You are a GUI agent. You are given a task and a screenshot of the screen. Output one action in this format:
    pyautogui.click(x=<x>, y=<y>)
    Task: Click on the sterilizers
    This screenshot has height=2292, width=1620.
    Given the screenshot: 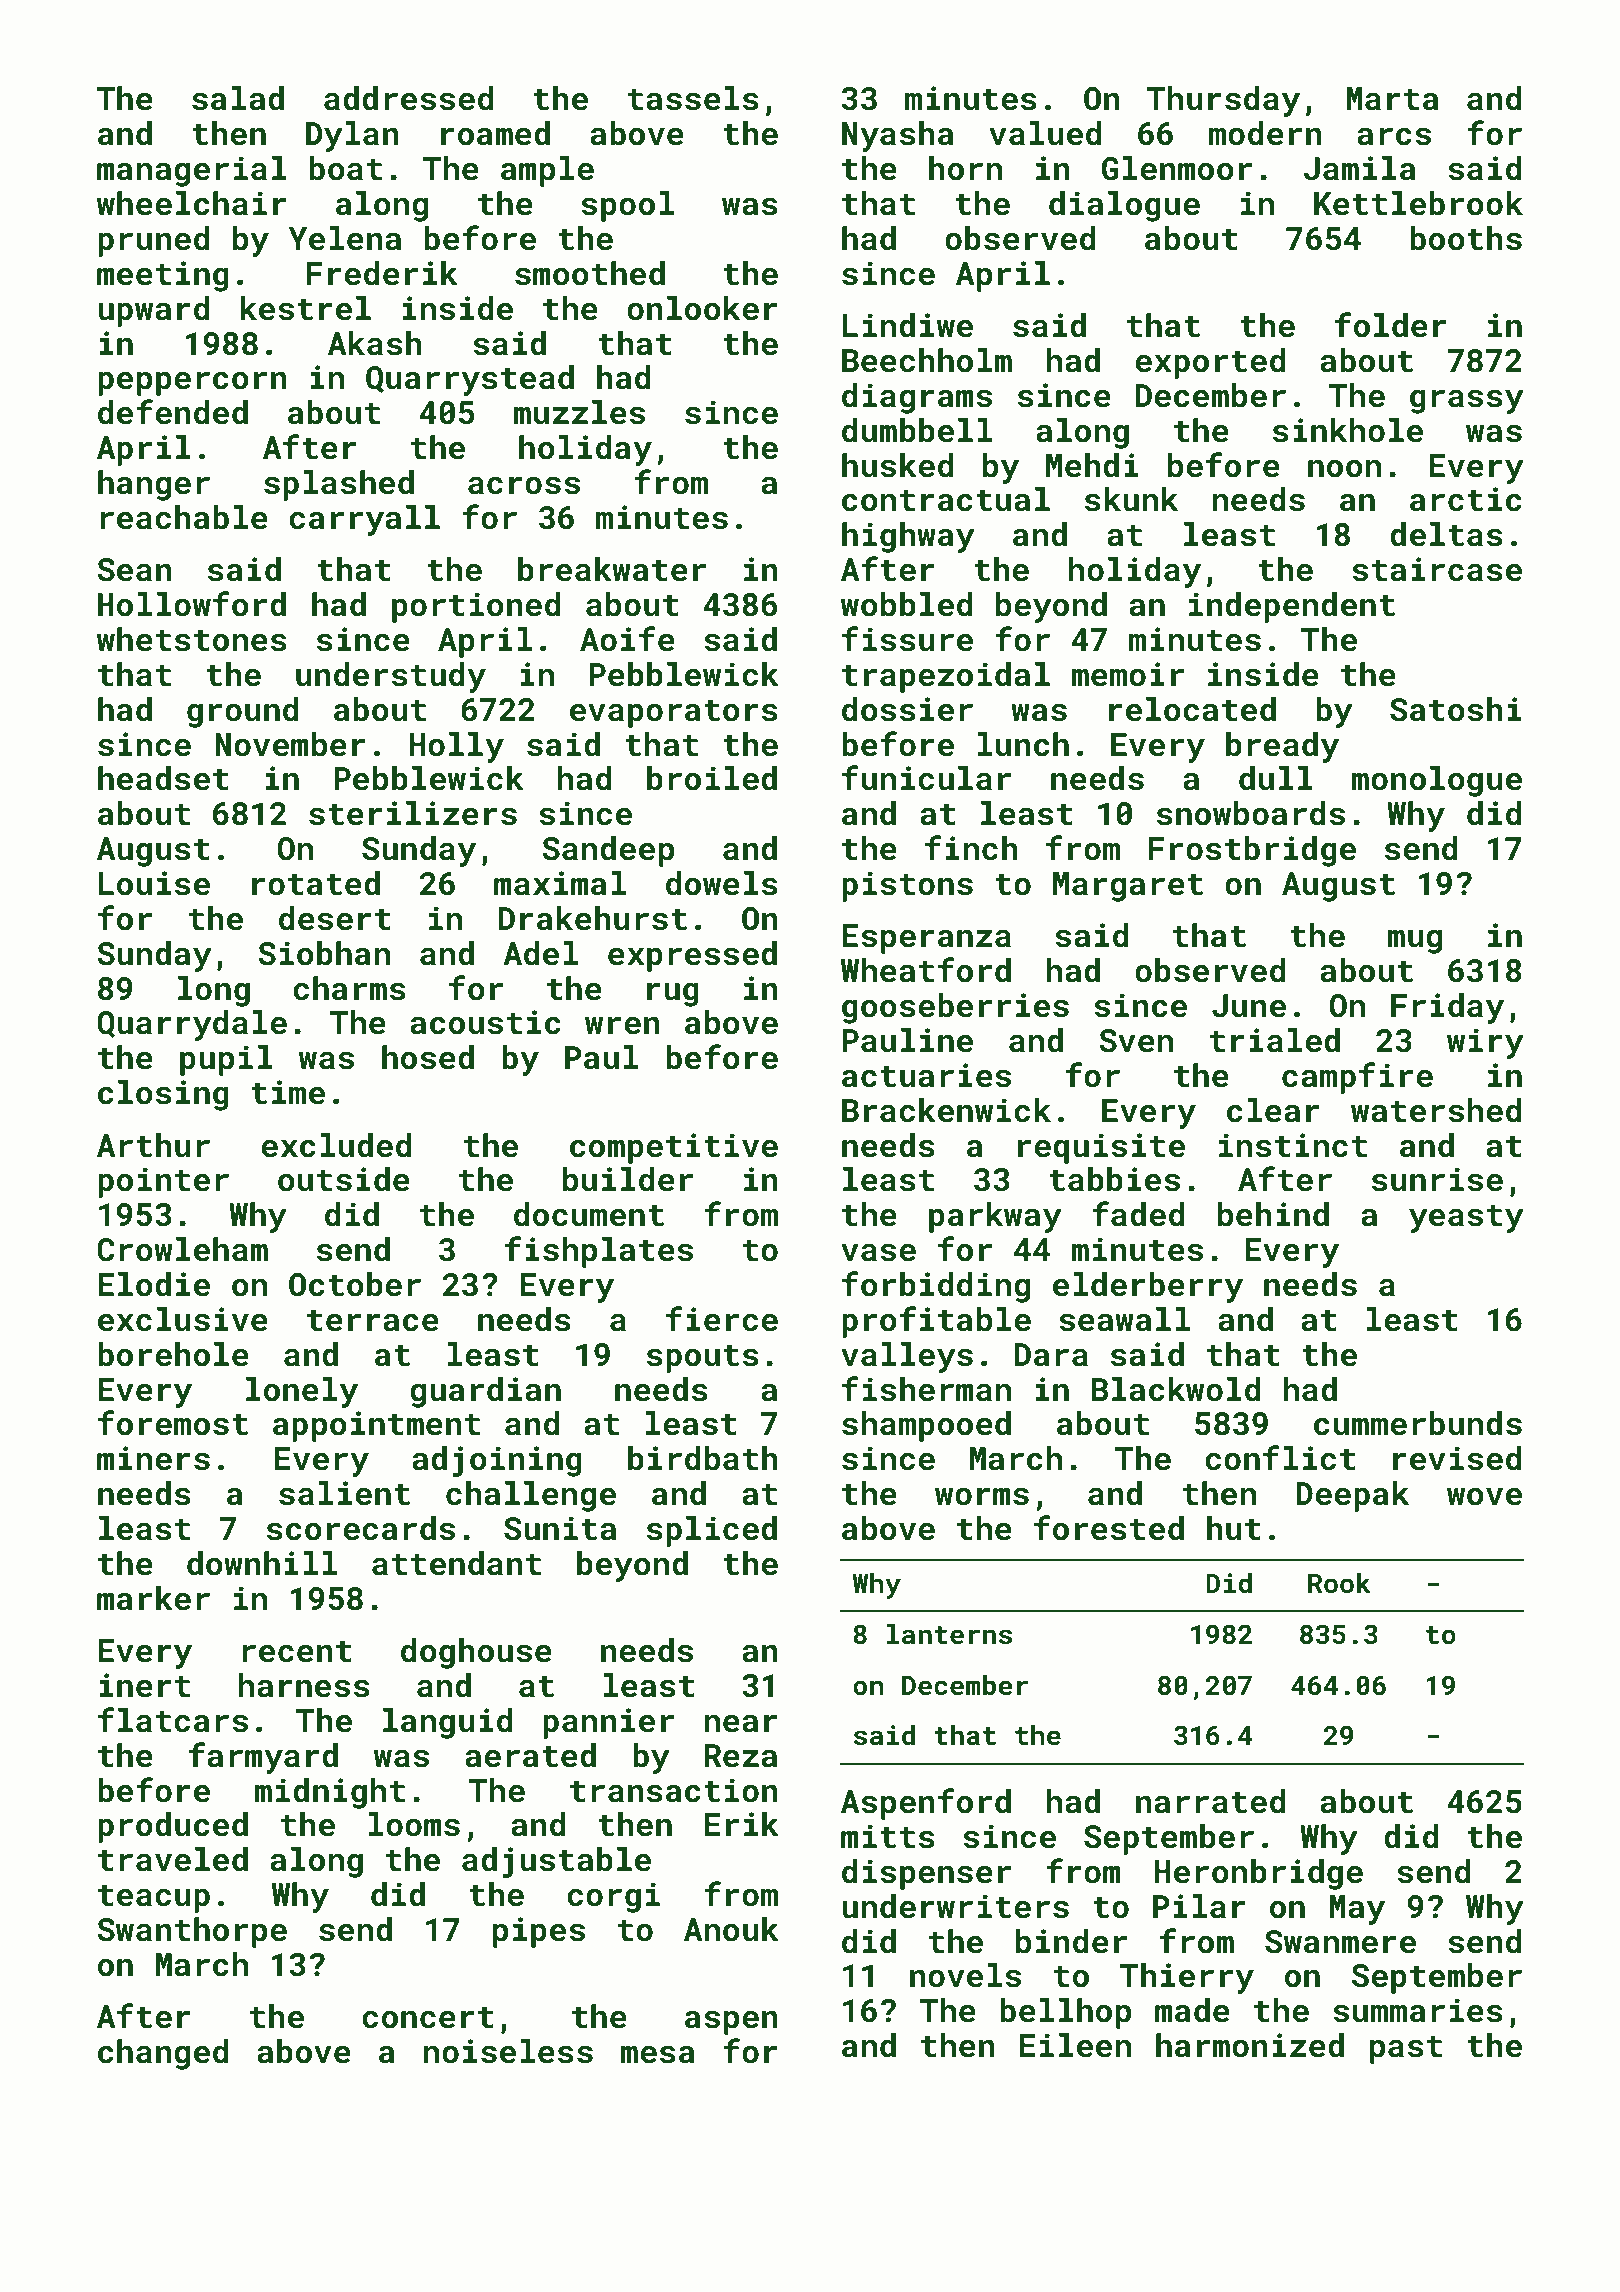 What is the action you would take?
    pyautogui.click(x=413, y=813)
